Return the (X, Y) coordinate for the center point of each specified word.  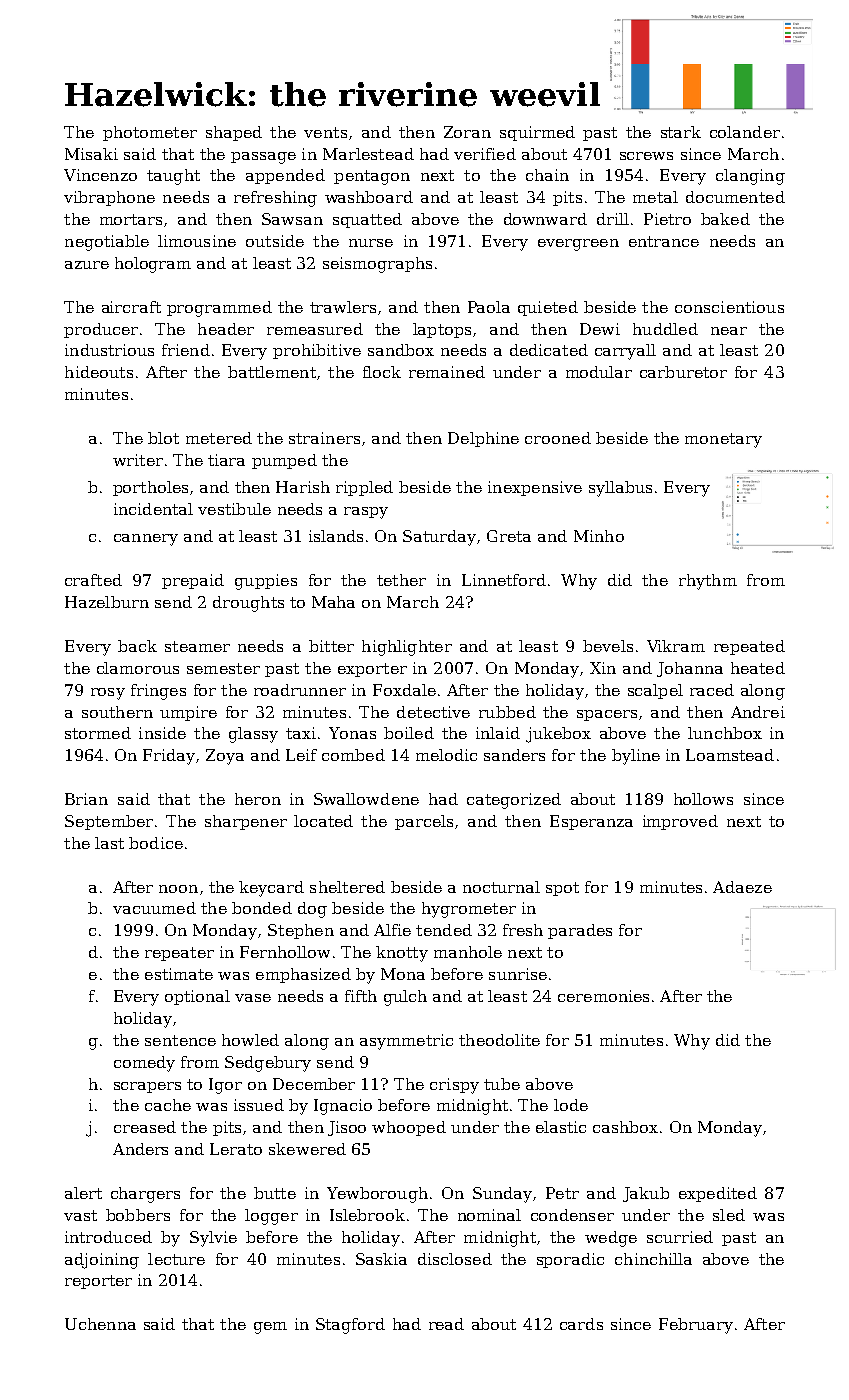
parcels (424, 822)
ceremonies (603, 996)
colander (745, 132)
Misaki (91, 154)
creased (145, 1127)
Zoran (467, 132)
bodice (156, 843)
